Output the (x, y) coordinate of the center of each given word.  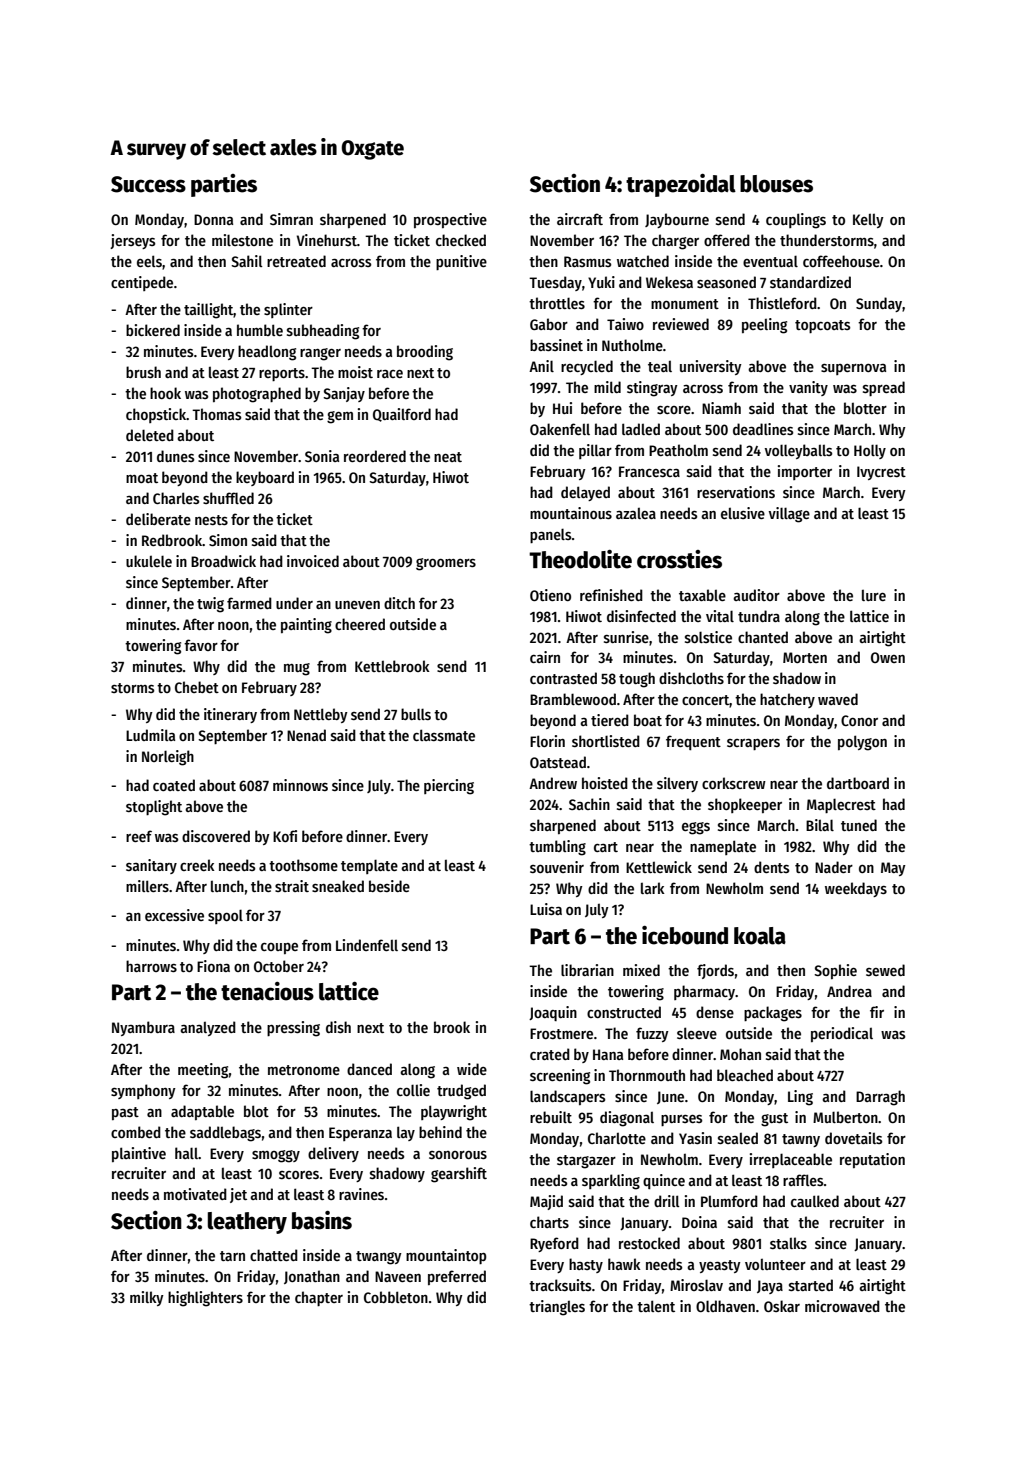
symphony (143, 1091)
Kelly (868, 221)
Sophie (835, 971)
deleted (150, 435)
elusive (743, 513)
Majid (546, 1202)
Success (148, 184)
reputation (872, 1160)
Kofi (285, 836)
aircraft (580, 219)
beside (389, 886)
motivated (195, 1194)
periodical (842, 1034)
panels (551, 535)
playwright (454, 1113)
